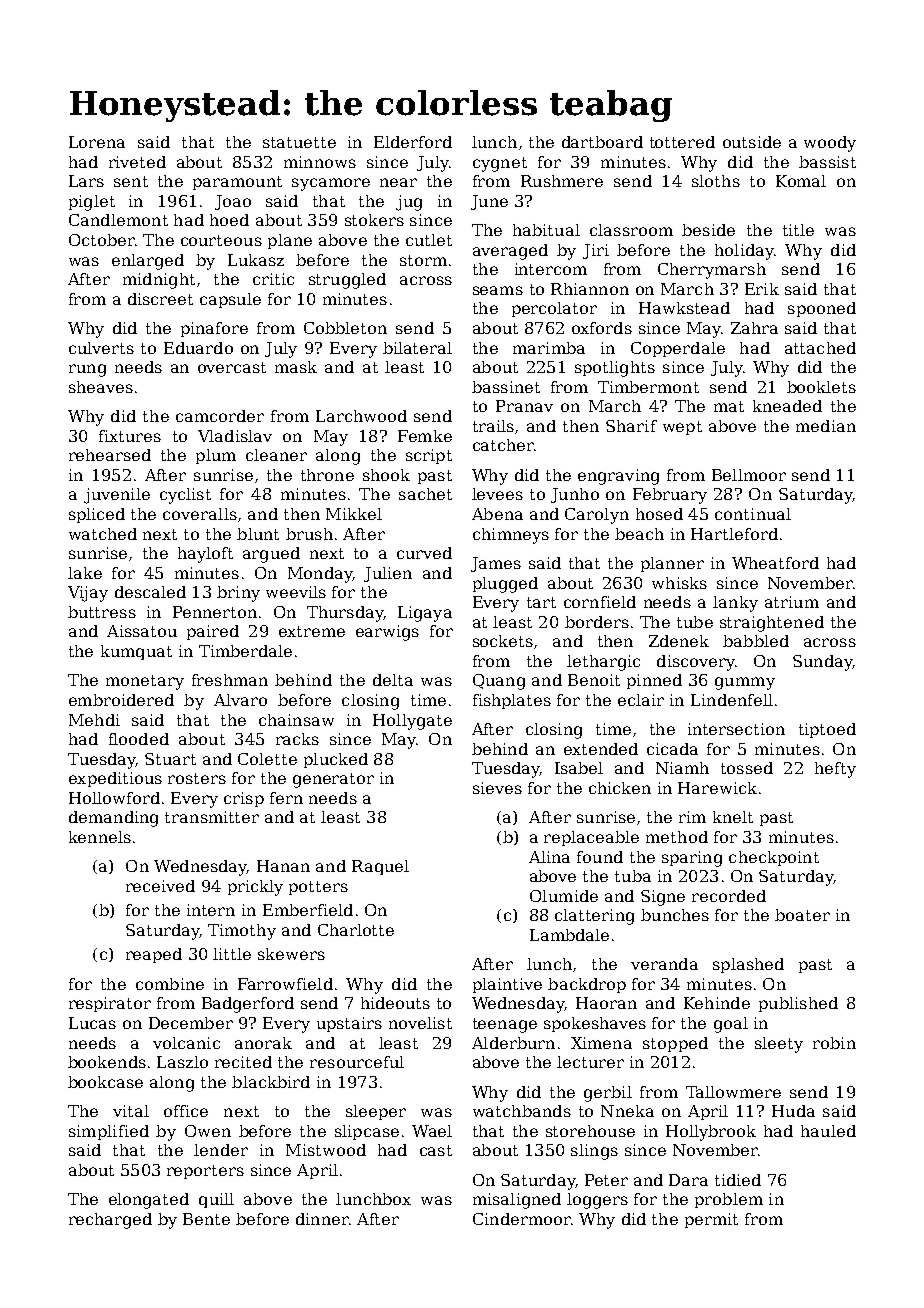  I want to click on kennels, so click(100, 837).
